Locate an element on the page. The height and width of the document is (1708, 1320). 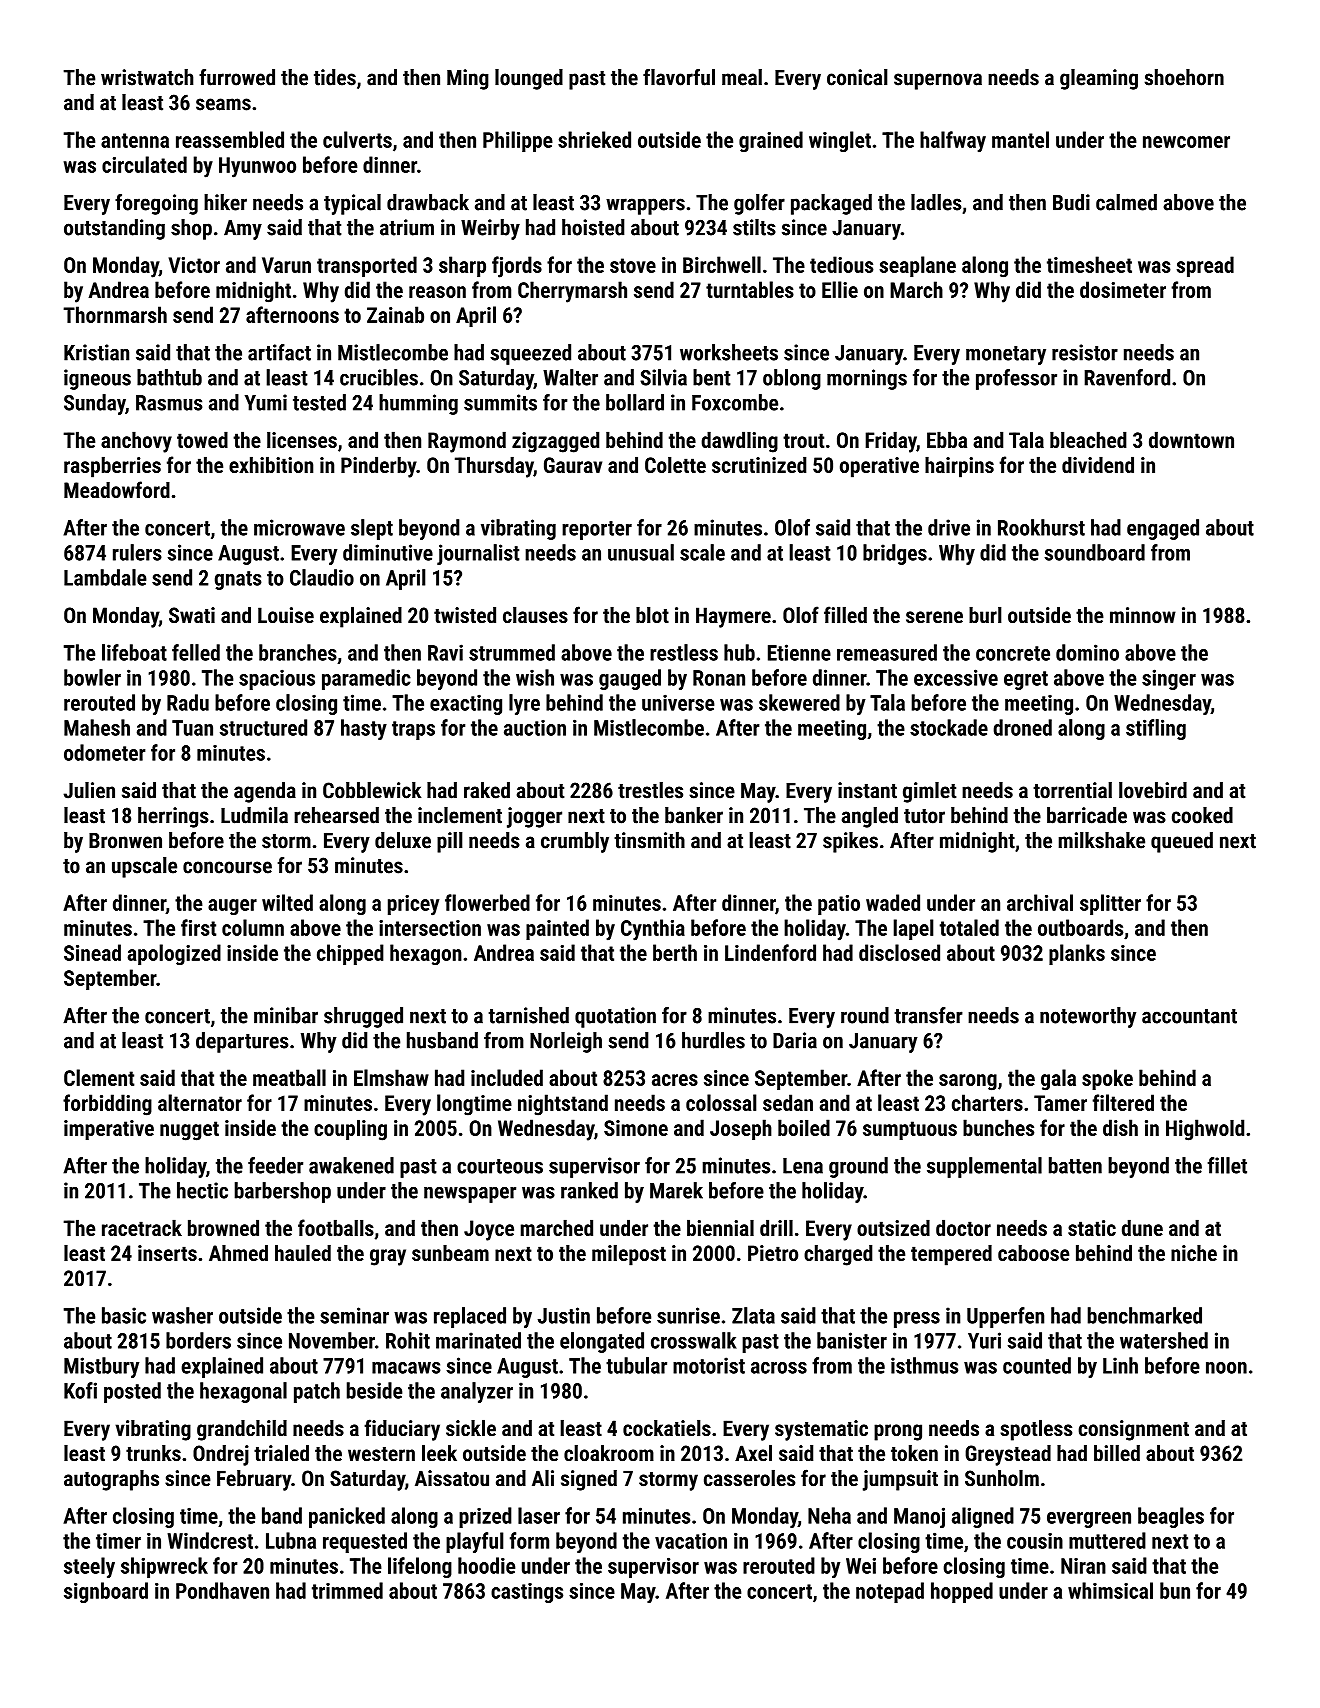
signboard is located at coordinates (106, 1592).
